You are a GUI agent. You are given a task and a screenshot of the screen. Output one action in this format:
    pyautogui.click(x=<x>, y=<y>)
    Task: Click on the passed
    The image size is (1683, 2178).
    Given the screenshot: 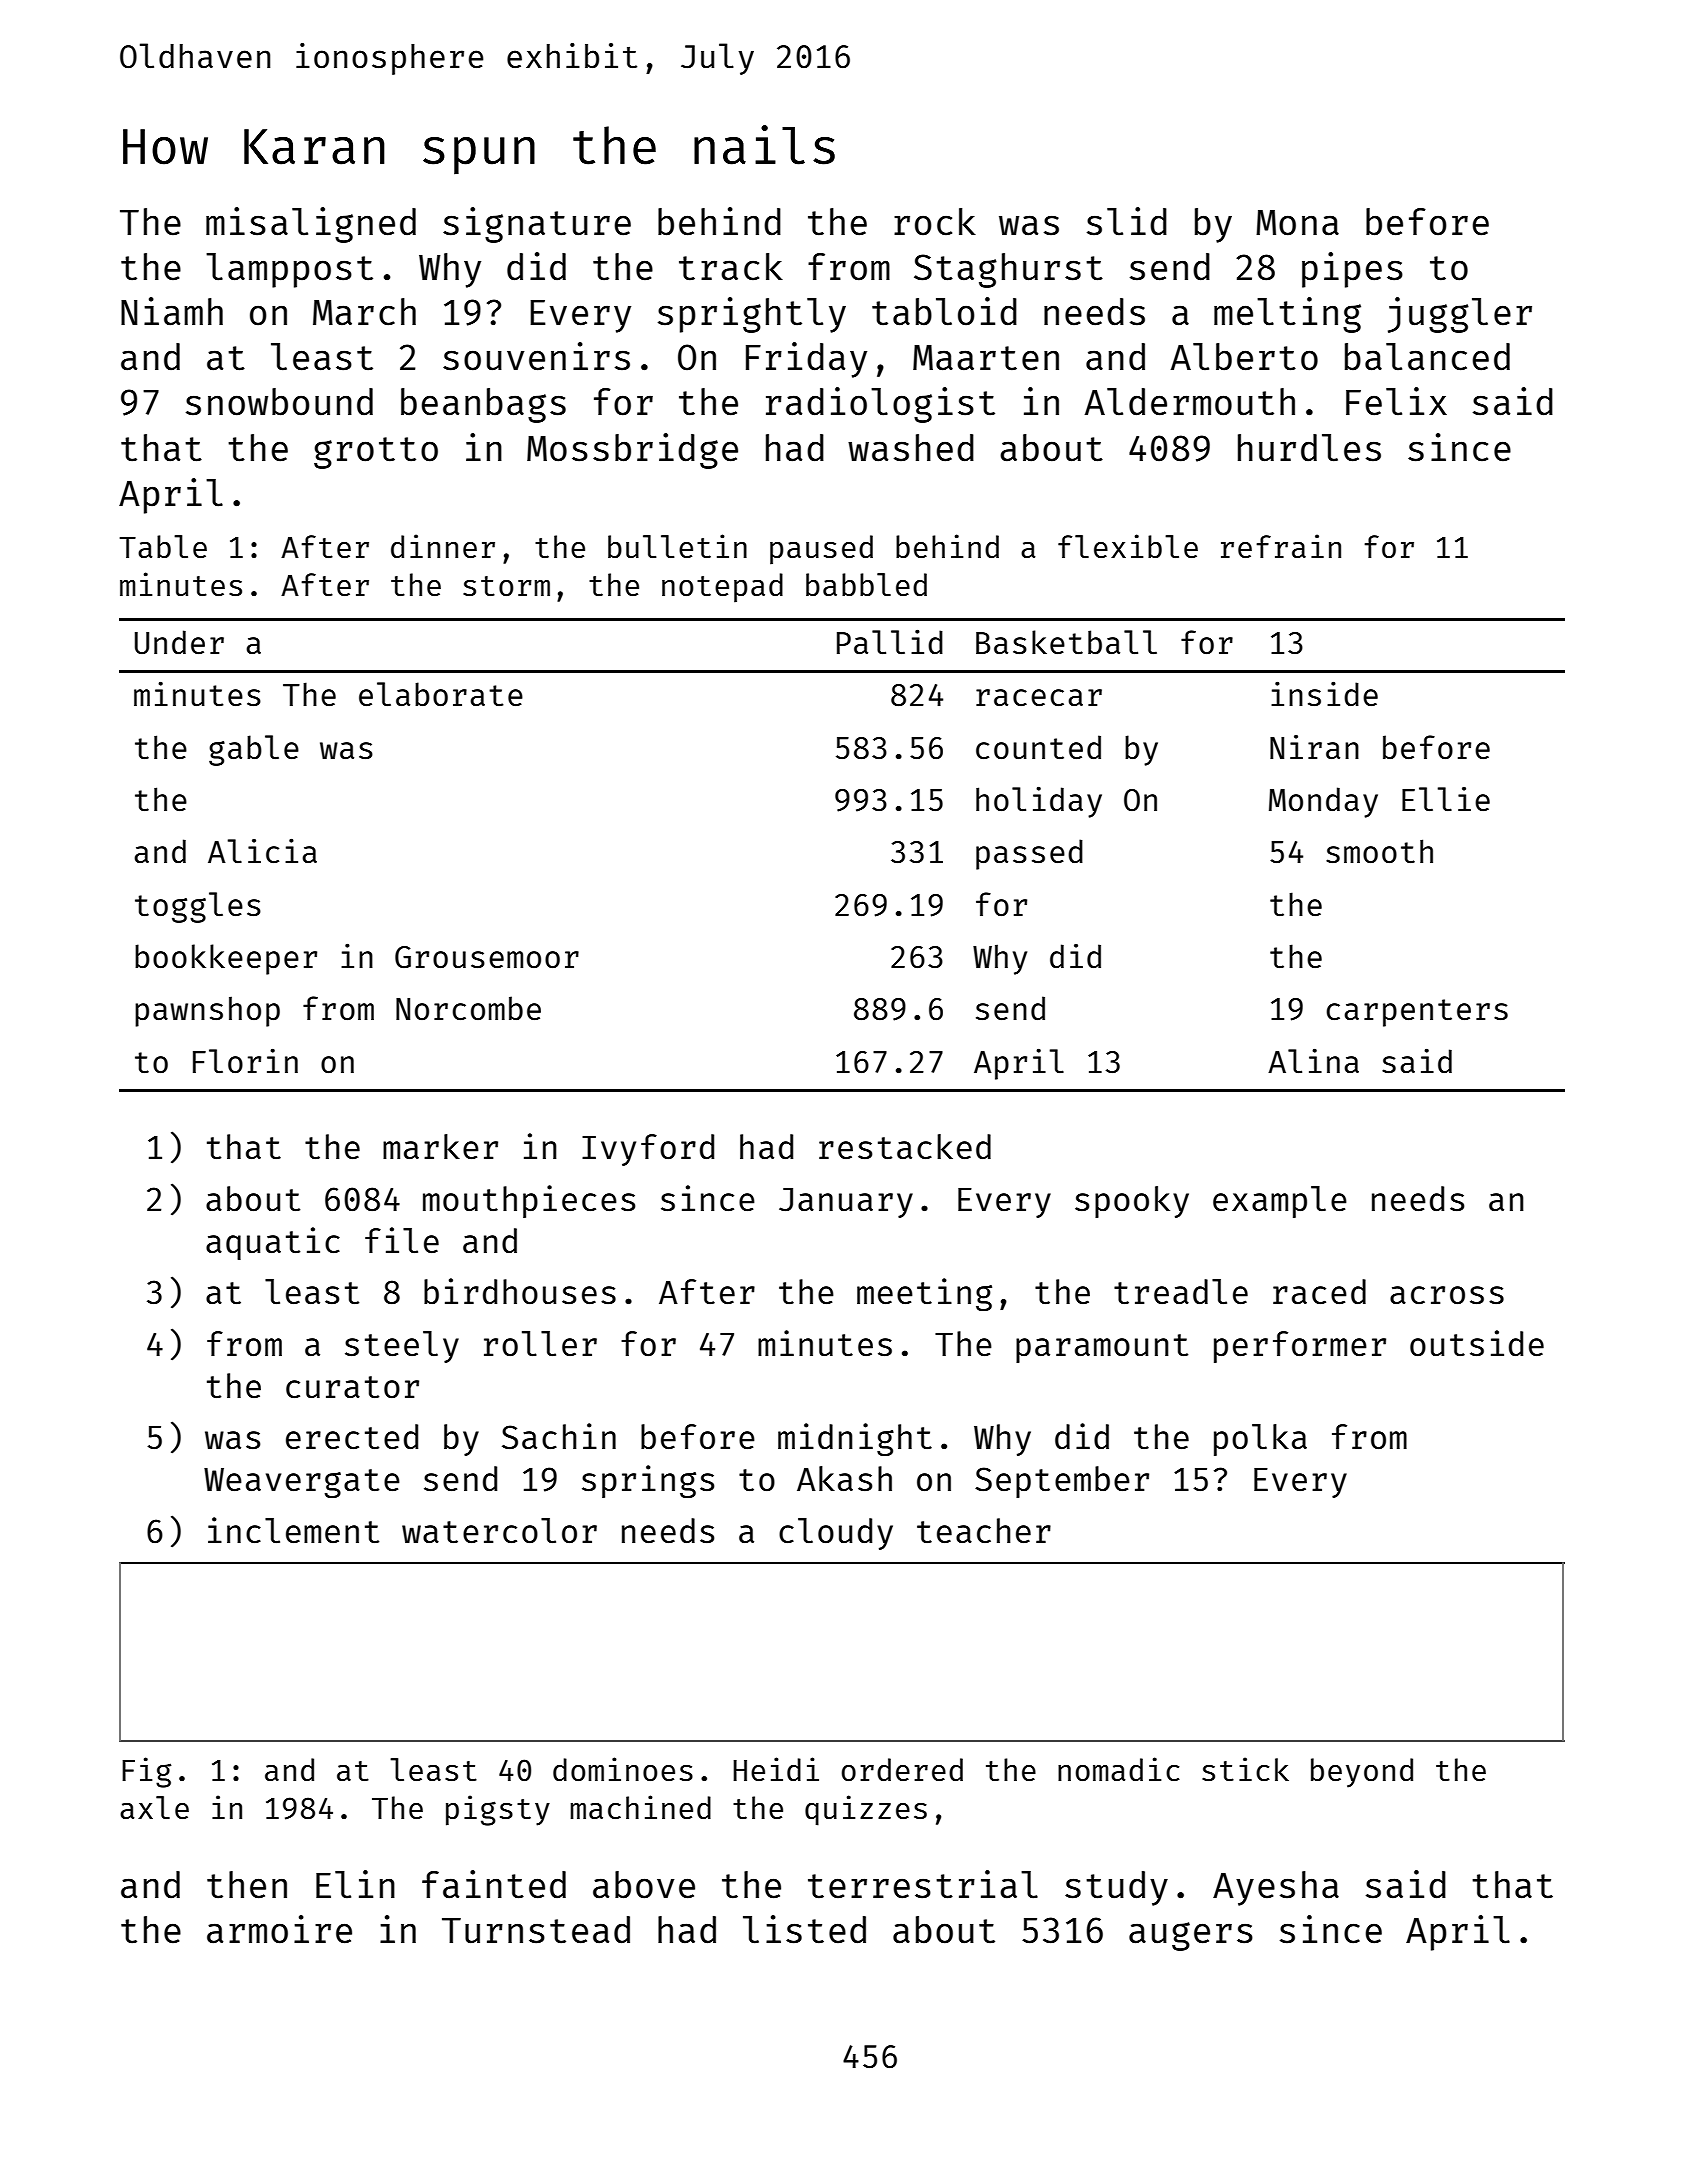 What is the action you would take?
    pyautogui.click(x=1029, y=854)
